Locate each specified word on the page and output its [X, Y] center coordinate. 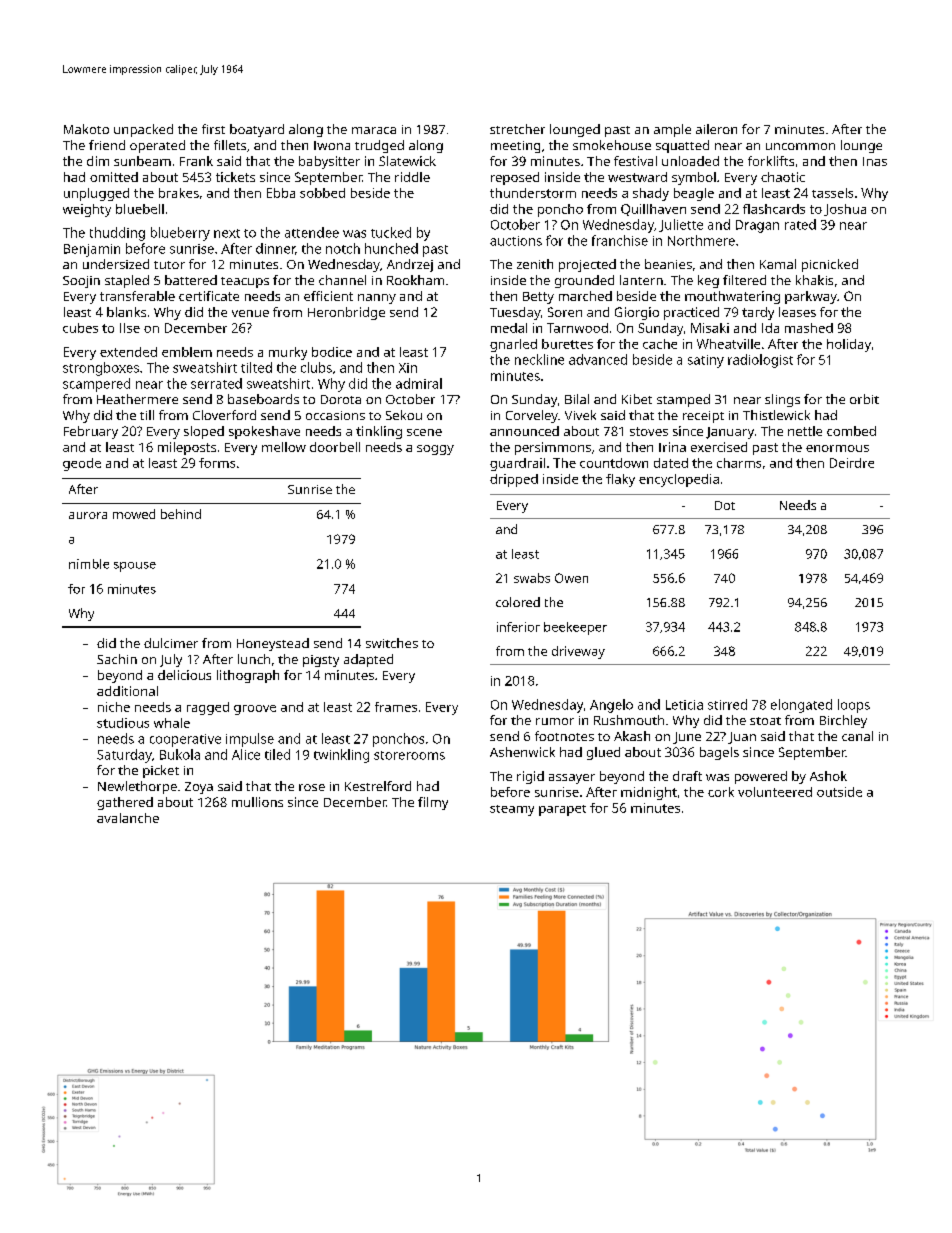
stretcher [517, 129]
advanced [598, 359]
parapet [562, 810]
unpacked [143, 130]
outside [839, 792]
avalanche [128, 818]
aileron [716, 129]
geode [82, 464]
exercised [719, 447]
